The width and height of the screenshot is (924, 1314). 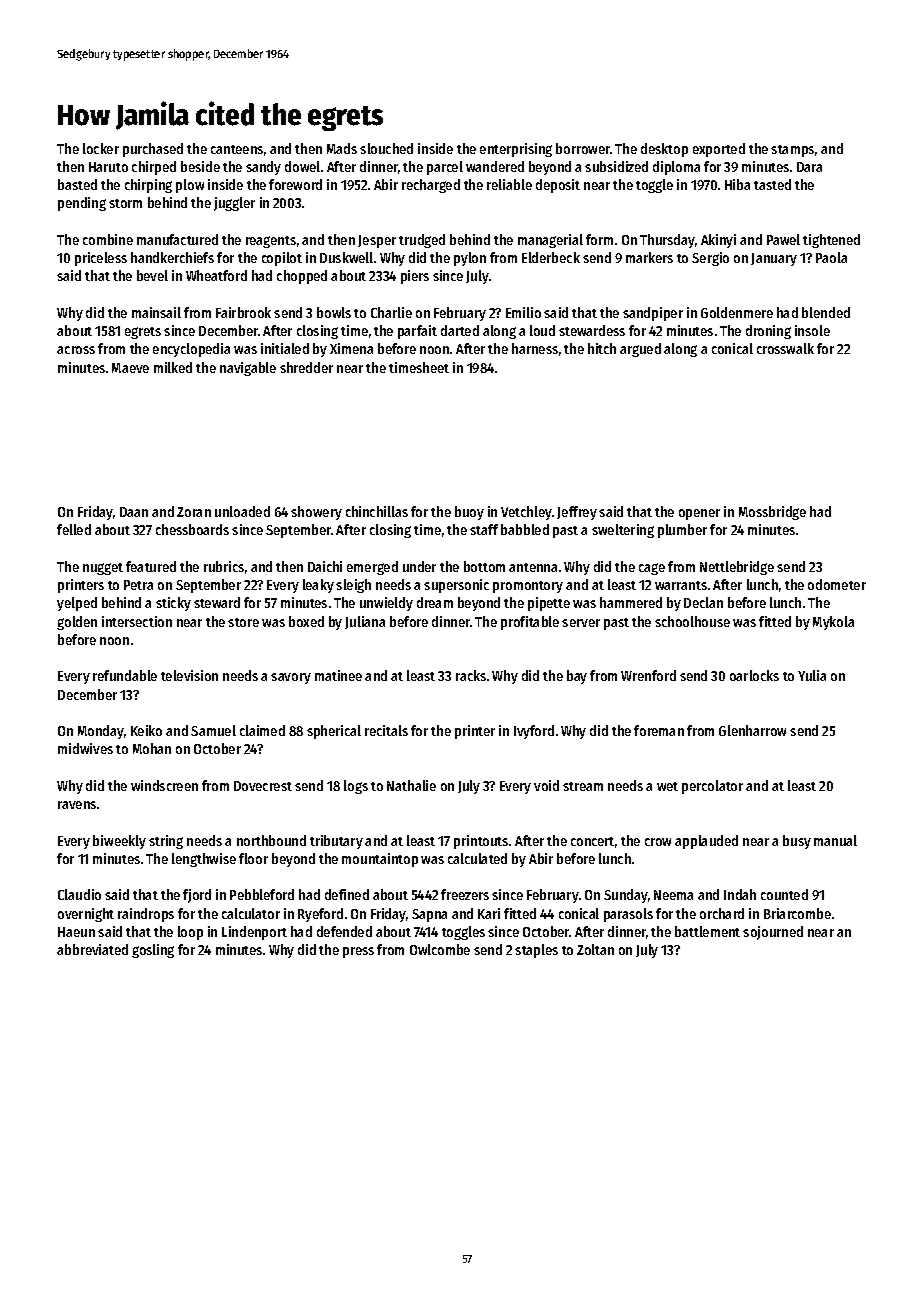 I want to click on mainsail, so click(x=156, y=312).
